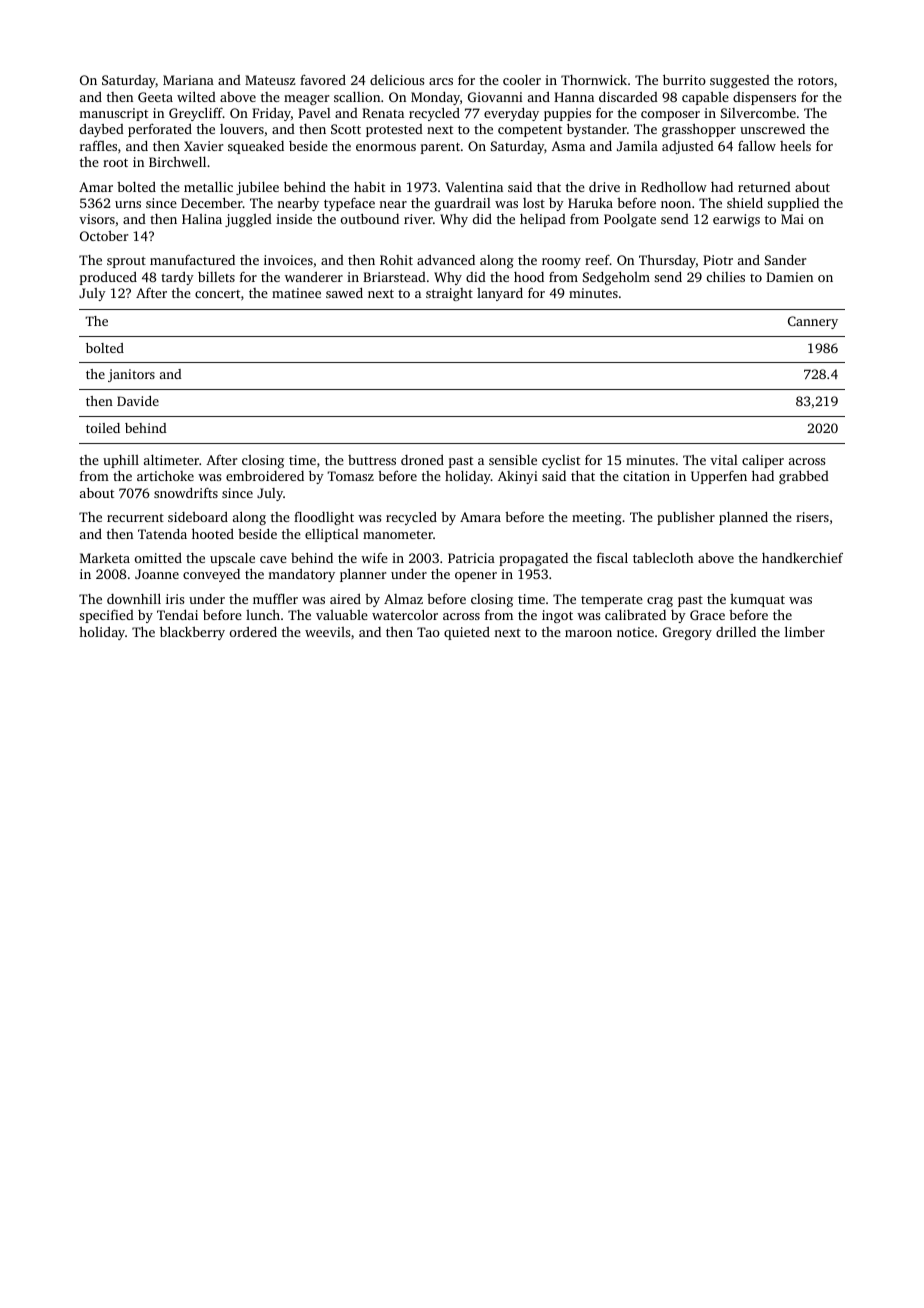 The width and height of the screenshot is (924, 1308). I want to click on caliper, so click(763, 461).
